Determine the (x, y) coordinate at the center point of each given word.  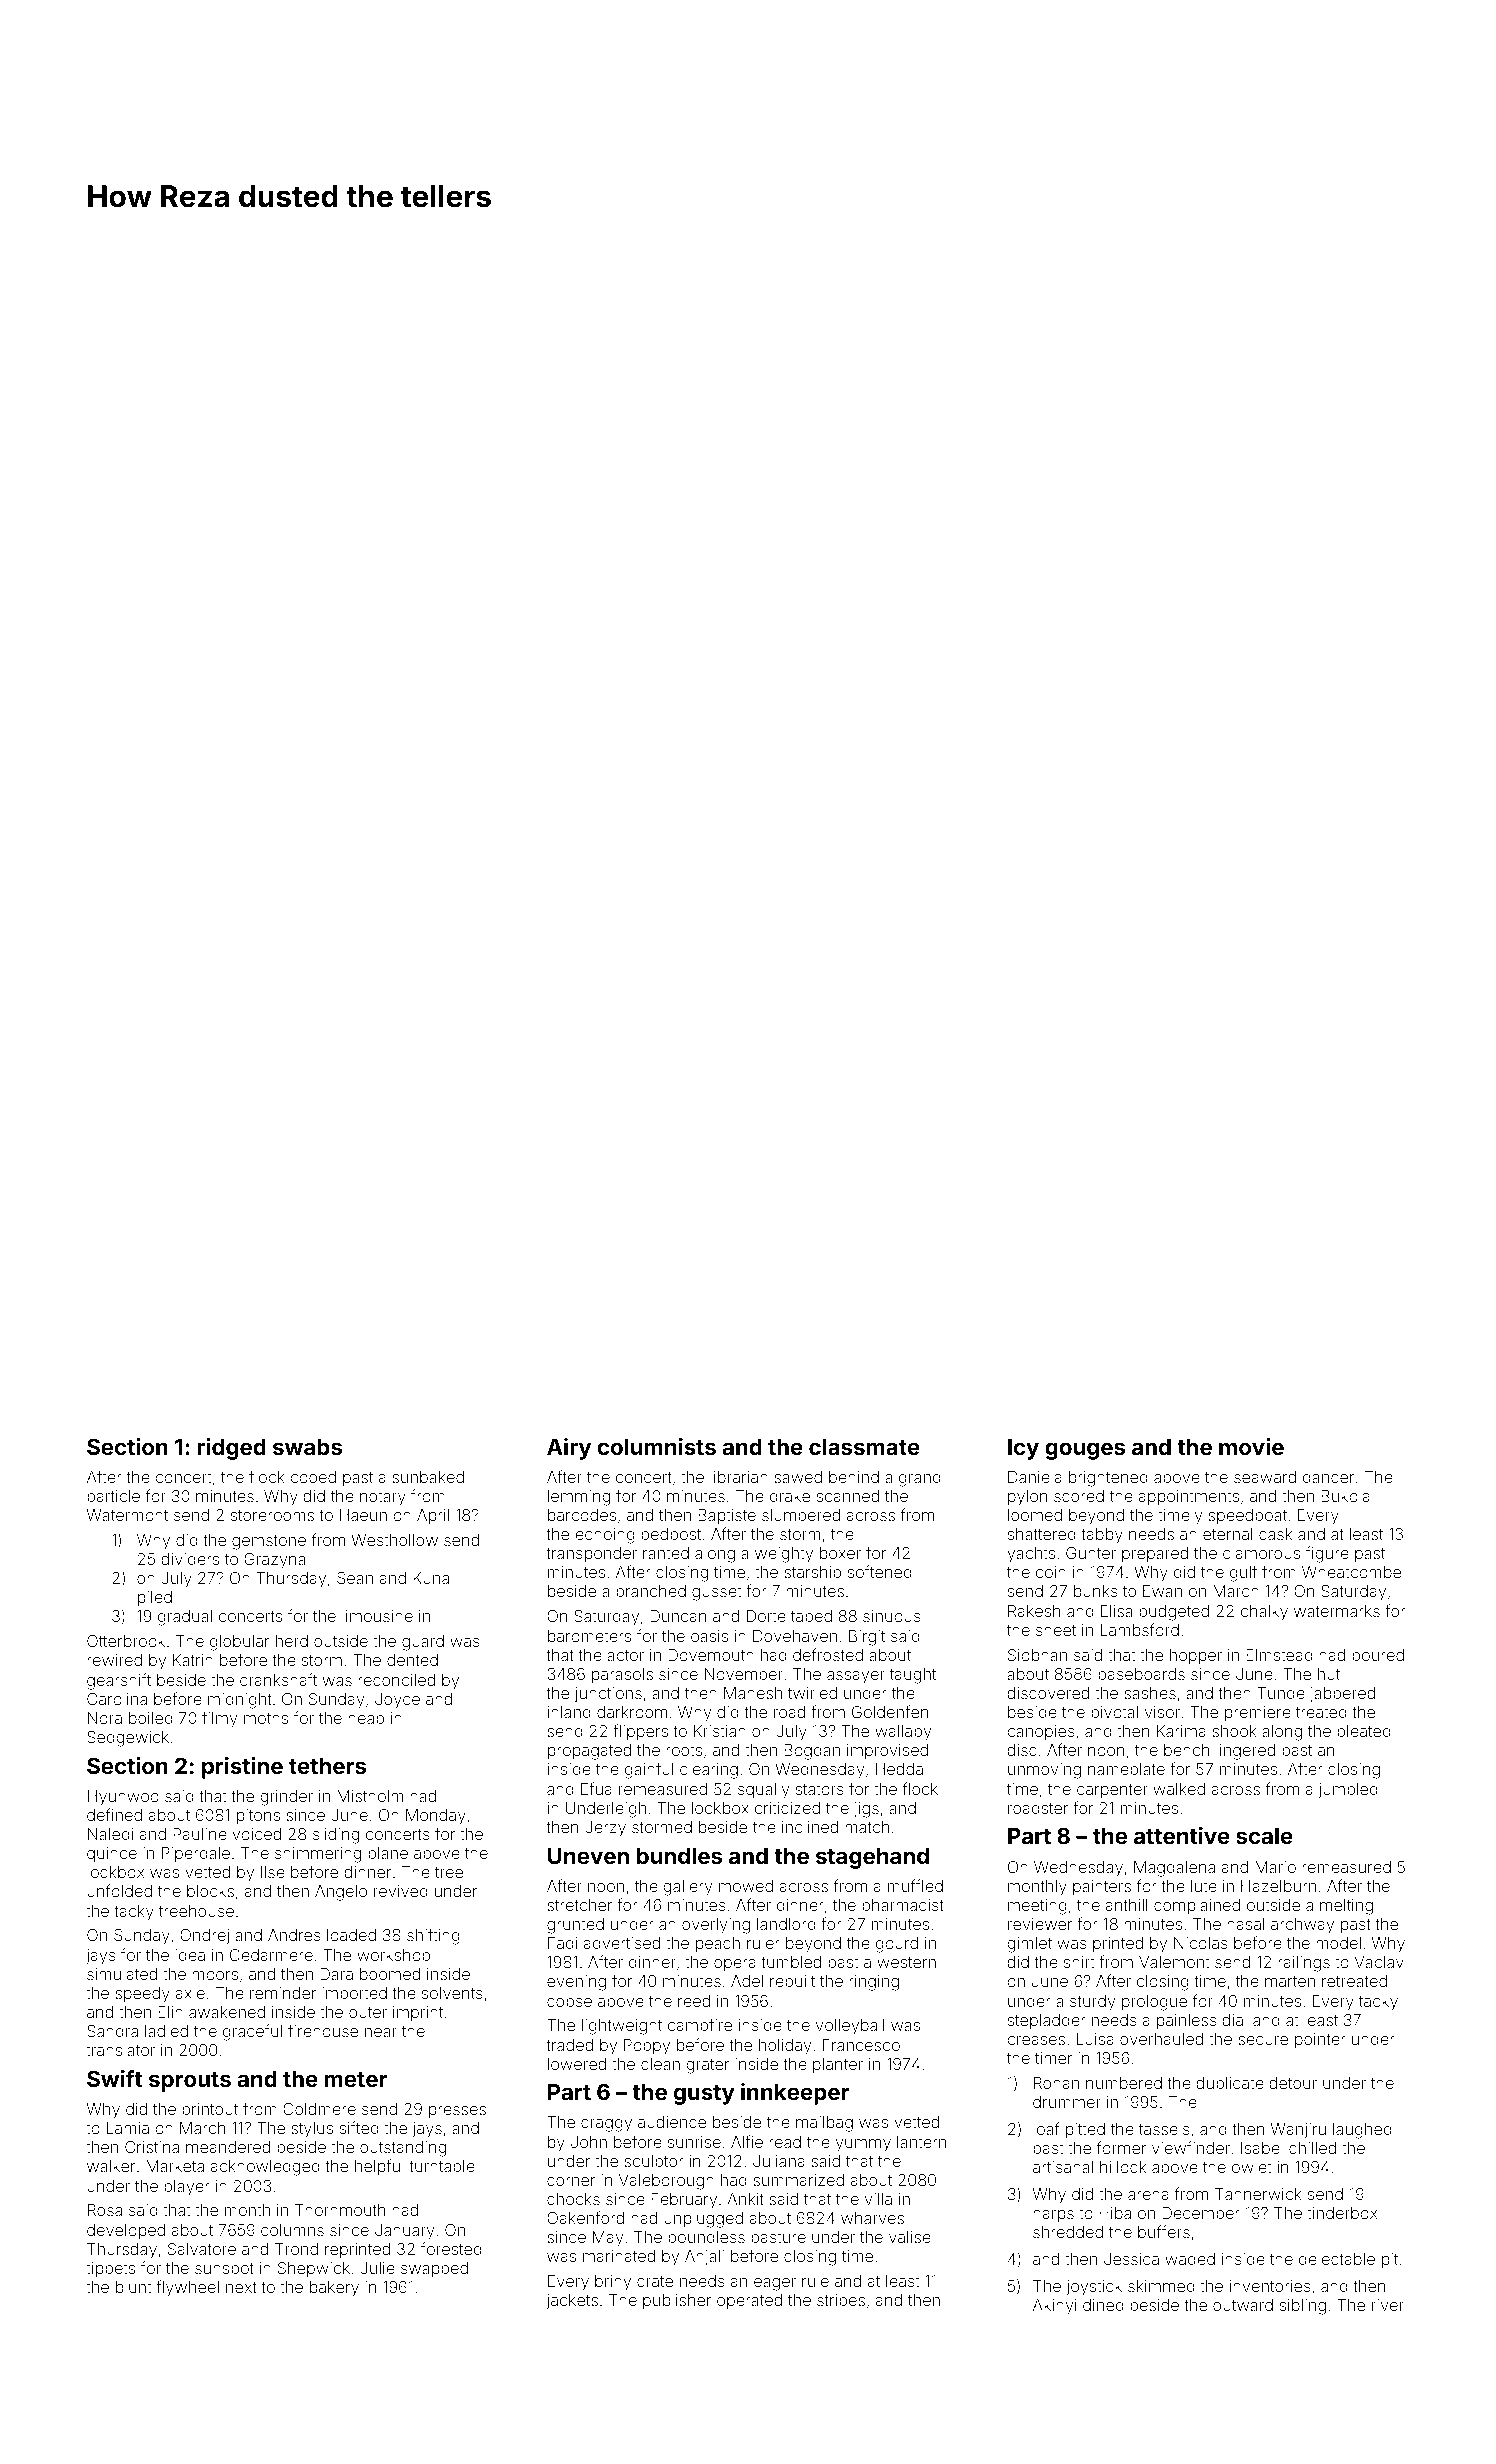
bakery (334, 2289)
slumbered (801, 1515)
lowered (577, 2064)
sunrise (694, 2142)
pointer (1320, 2041)
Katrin (193, 1660)
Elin (170, 2012)
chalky (1264, 1613)
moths (266, 1718)
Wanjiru (1298, 2130)
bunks (1096, 1591)
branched (651, 1591)
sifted (359, 2127)
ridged (231, 1449)
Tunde (1281, 1693)
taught (913, 1676)
